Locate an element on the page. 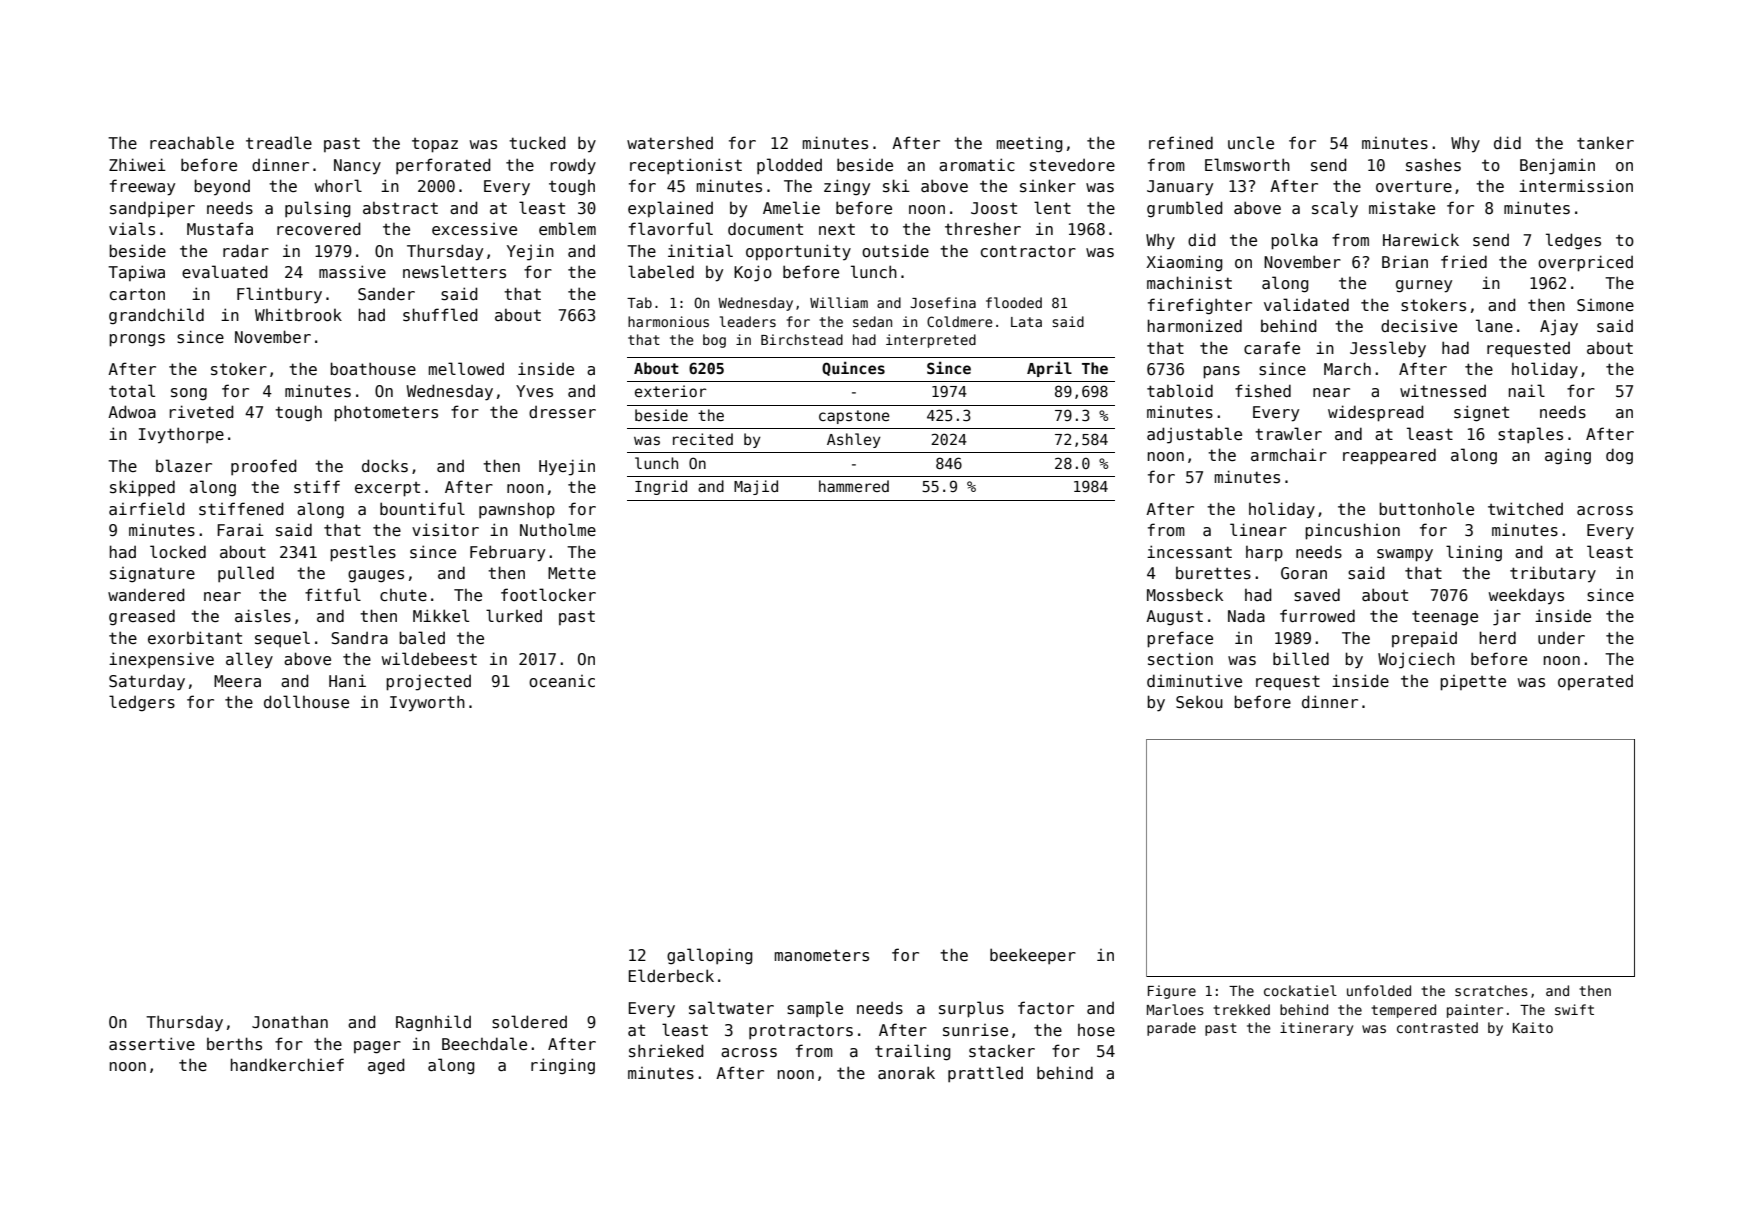  signet is located at coordinates (1481, 413).
